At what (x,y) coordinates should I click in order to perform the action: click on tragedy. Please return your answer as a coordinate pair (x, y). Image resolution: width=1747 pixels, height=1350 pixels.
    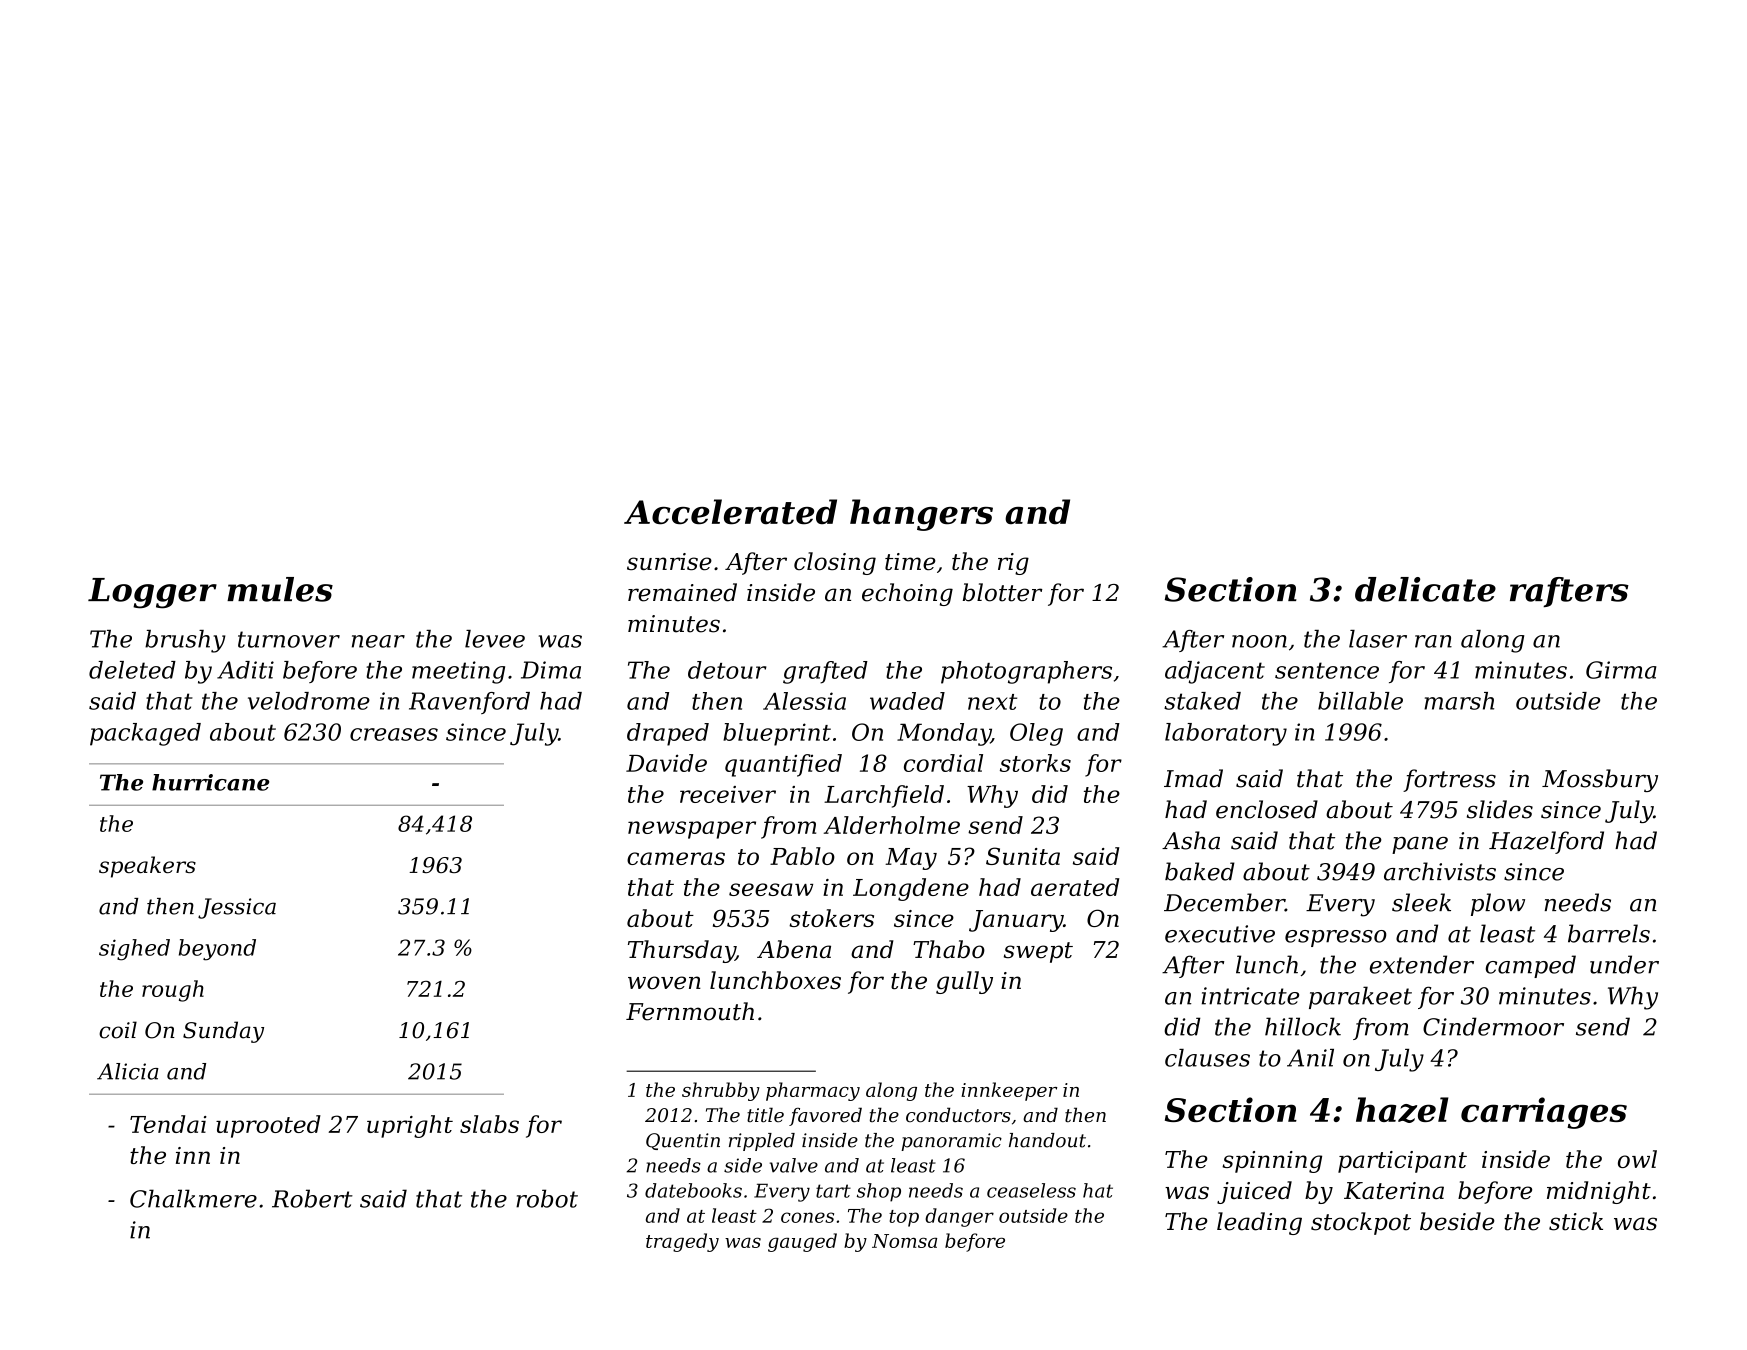
    Looking at the image, I should click on (682, 1242).
